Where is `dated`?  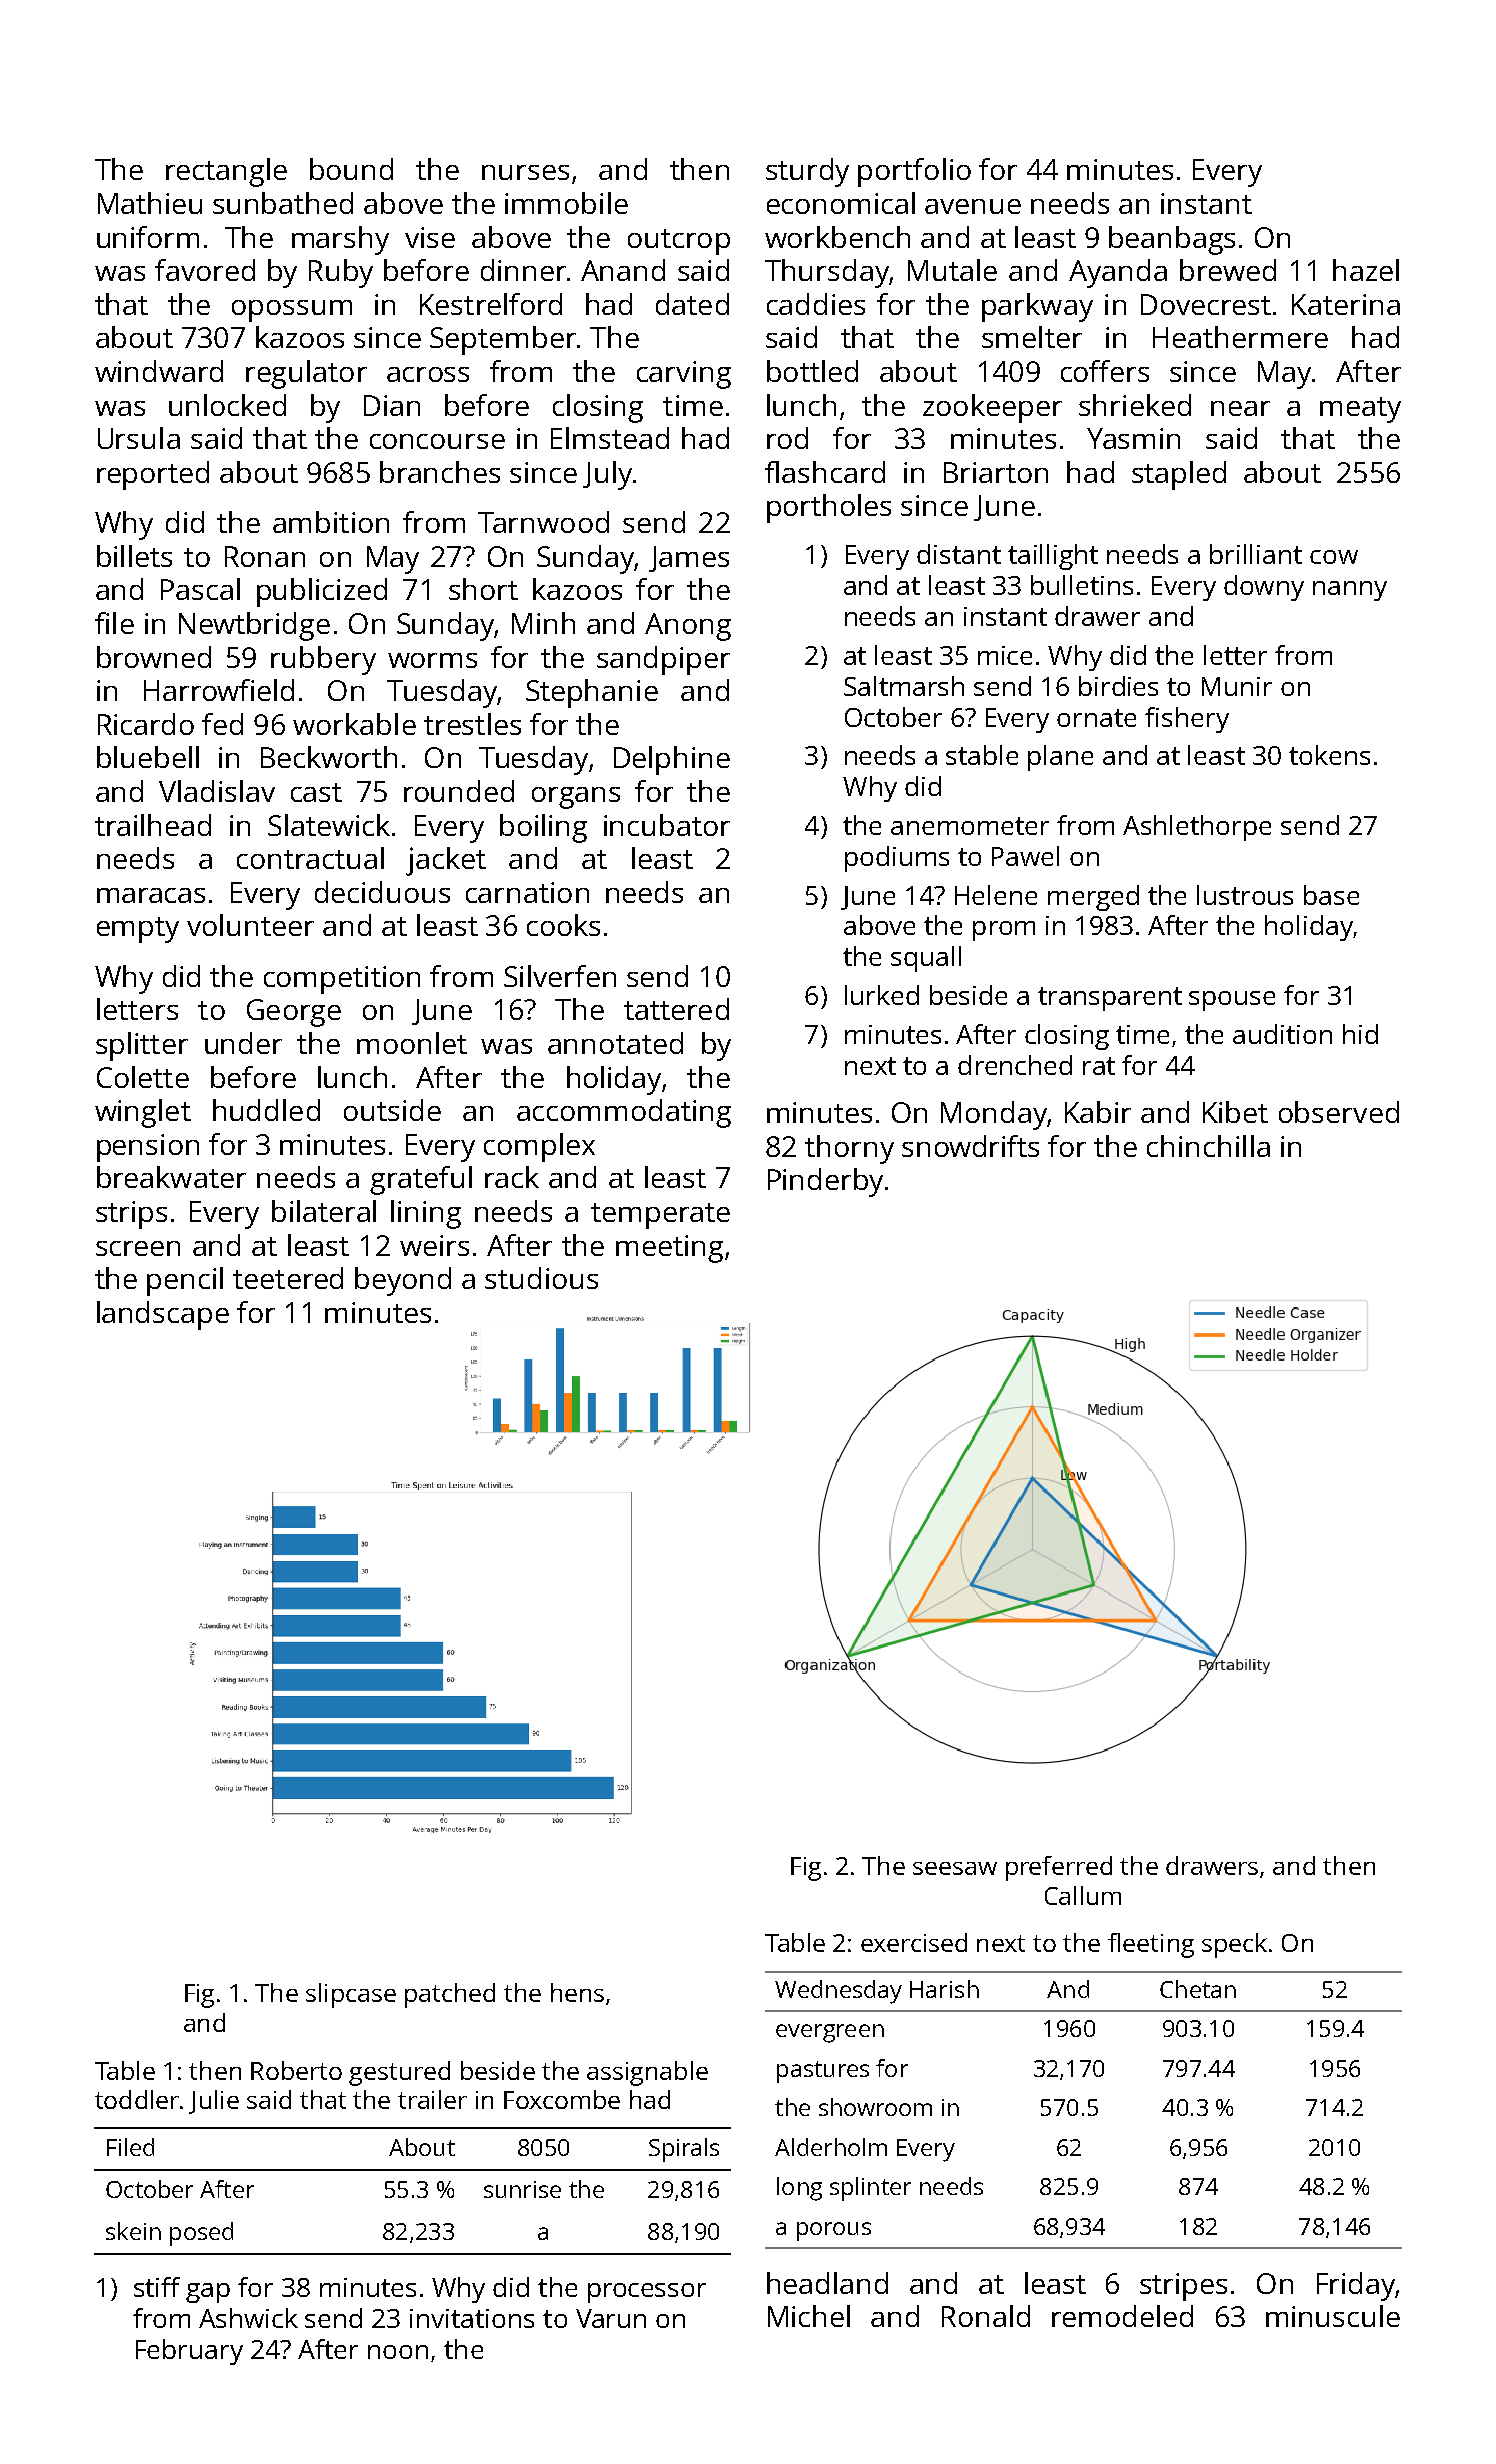 dated is located at coordinates (692, 304).
